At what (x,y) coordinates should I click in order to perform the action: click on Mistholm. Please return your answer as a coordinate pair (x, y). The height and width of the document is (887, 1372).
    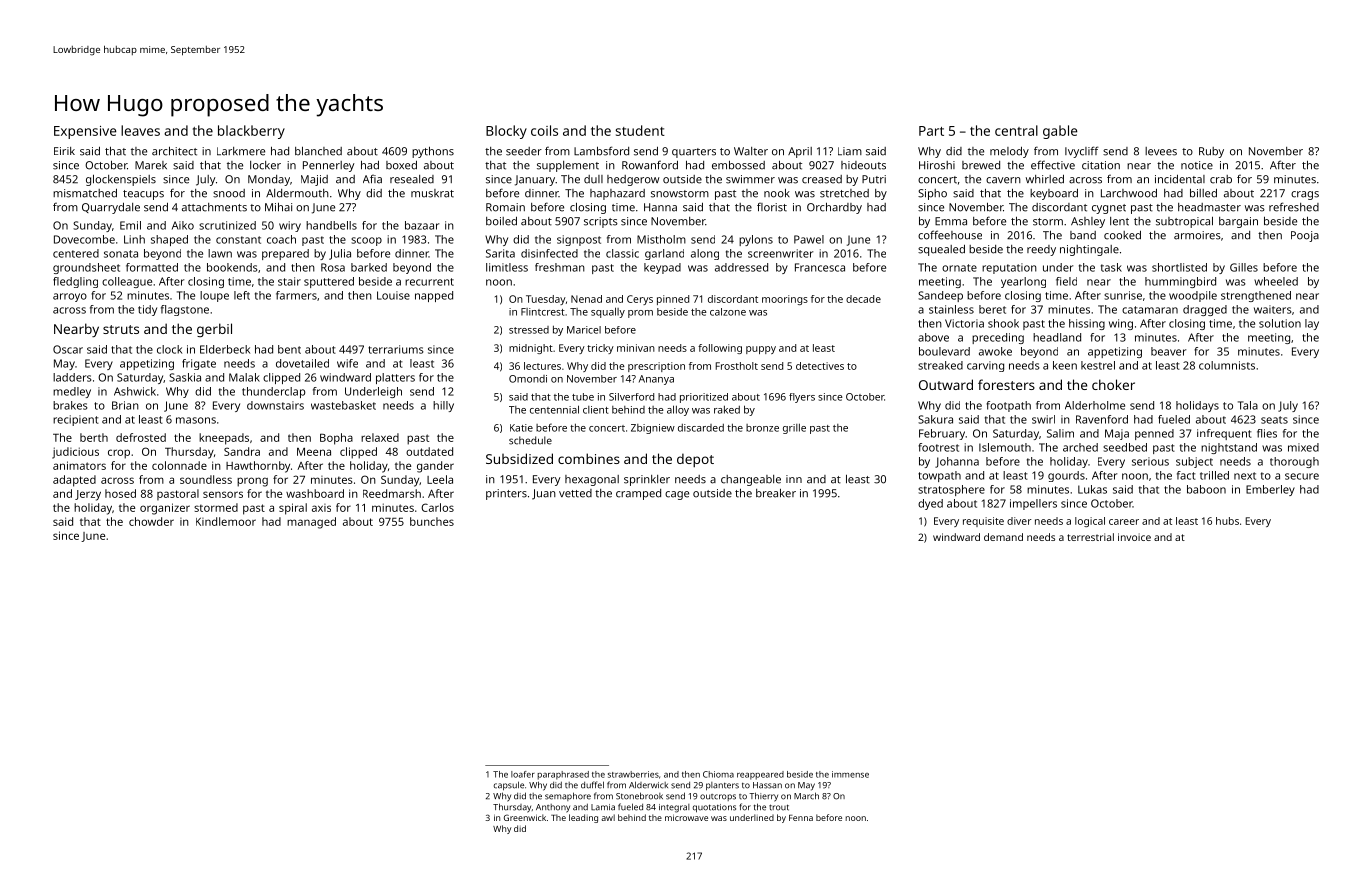
    Looking at the image, I should click on (661, 239).
